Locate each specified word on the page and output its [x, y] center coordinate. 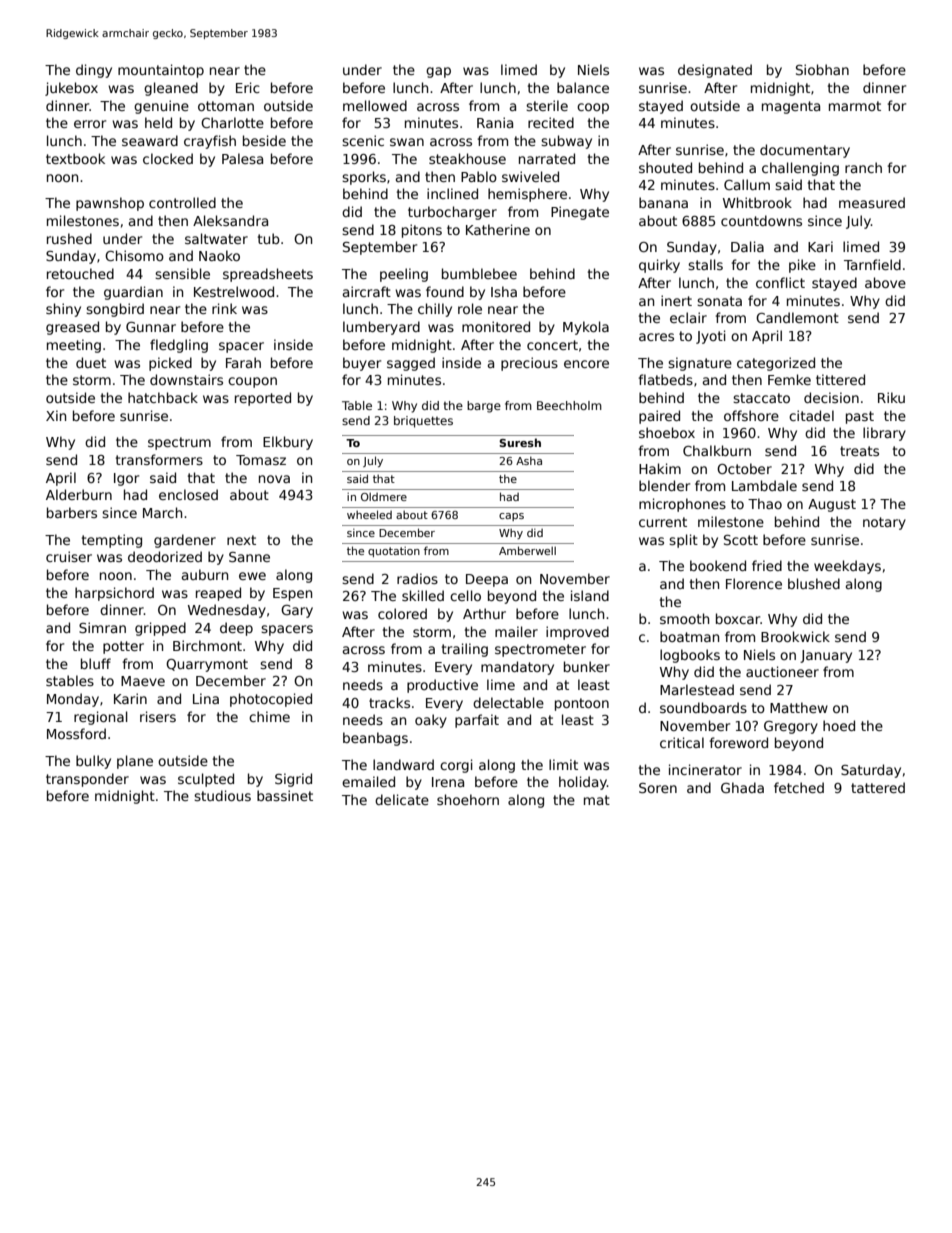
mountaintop [161, 71]
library [884, 434]
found [445, 291]
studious [222, 795]
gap [438, 72]
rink [224, 308]
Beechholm [569, 405]
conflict [780, 282]
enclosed [188, 494]
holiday [583, 783]
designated [715, 71]
